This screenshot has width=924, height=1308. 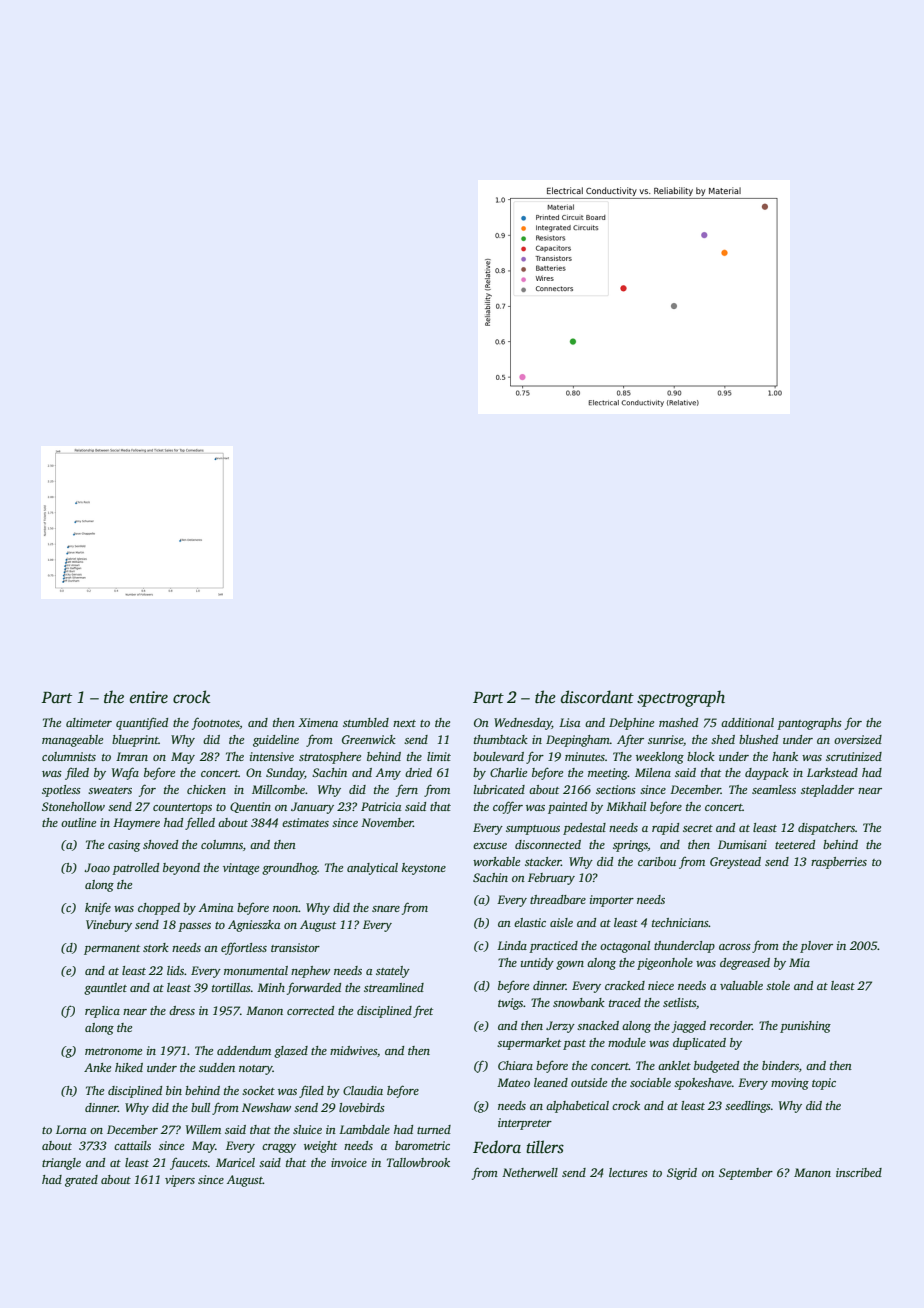 What do you see at coordinates (578, 741) in the screenshot?
I see `Deepingham` at bounding box center [578, 741].
